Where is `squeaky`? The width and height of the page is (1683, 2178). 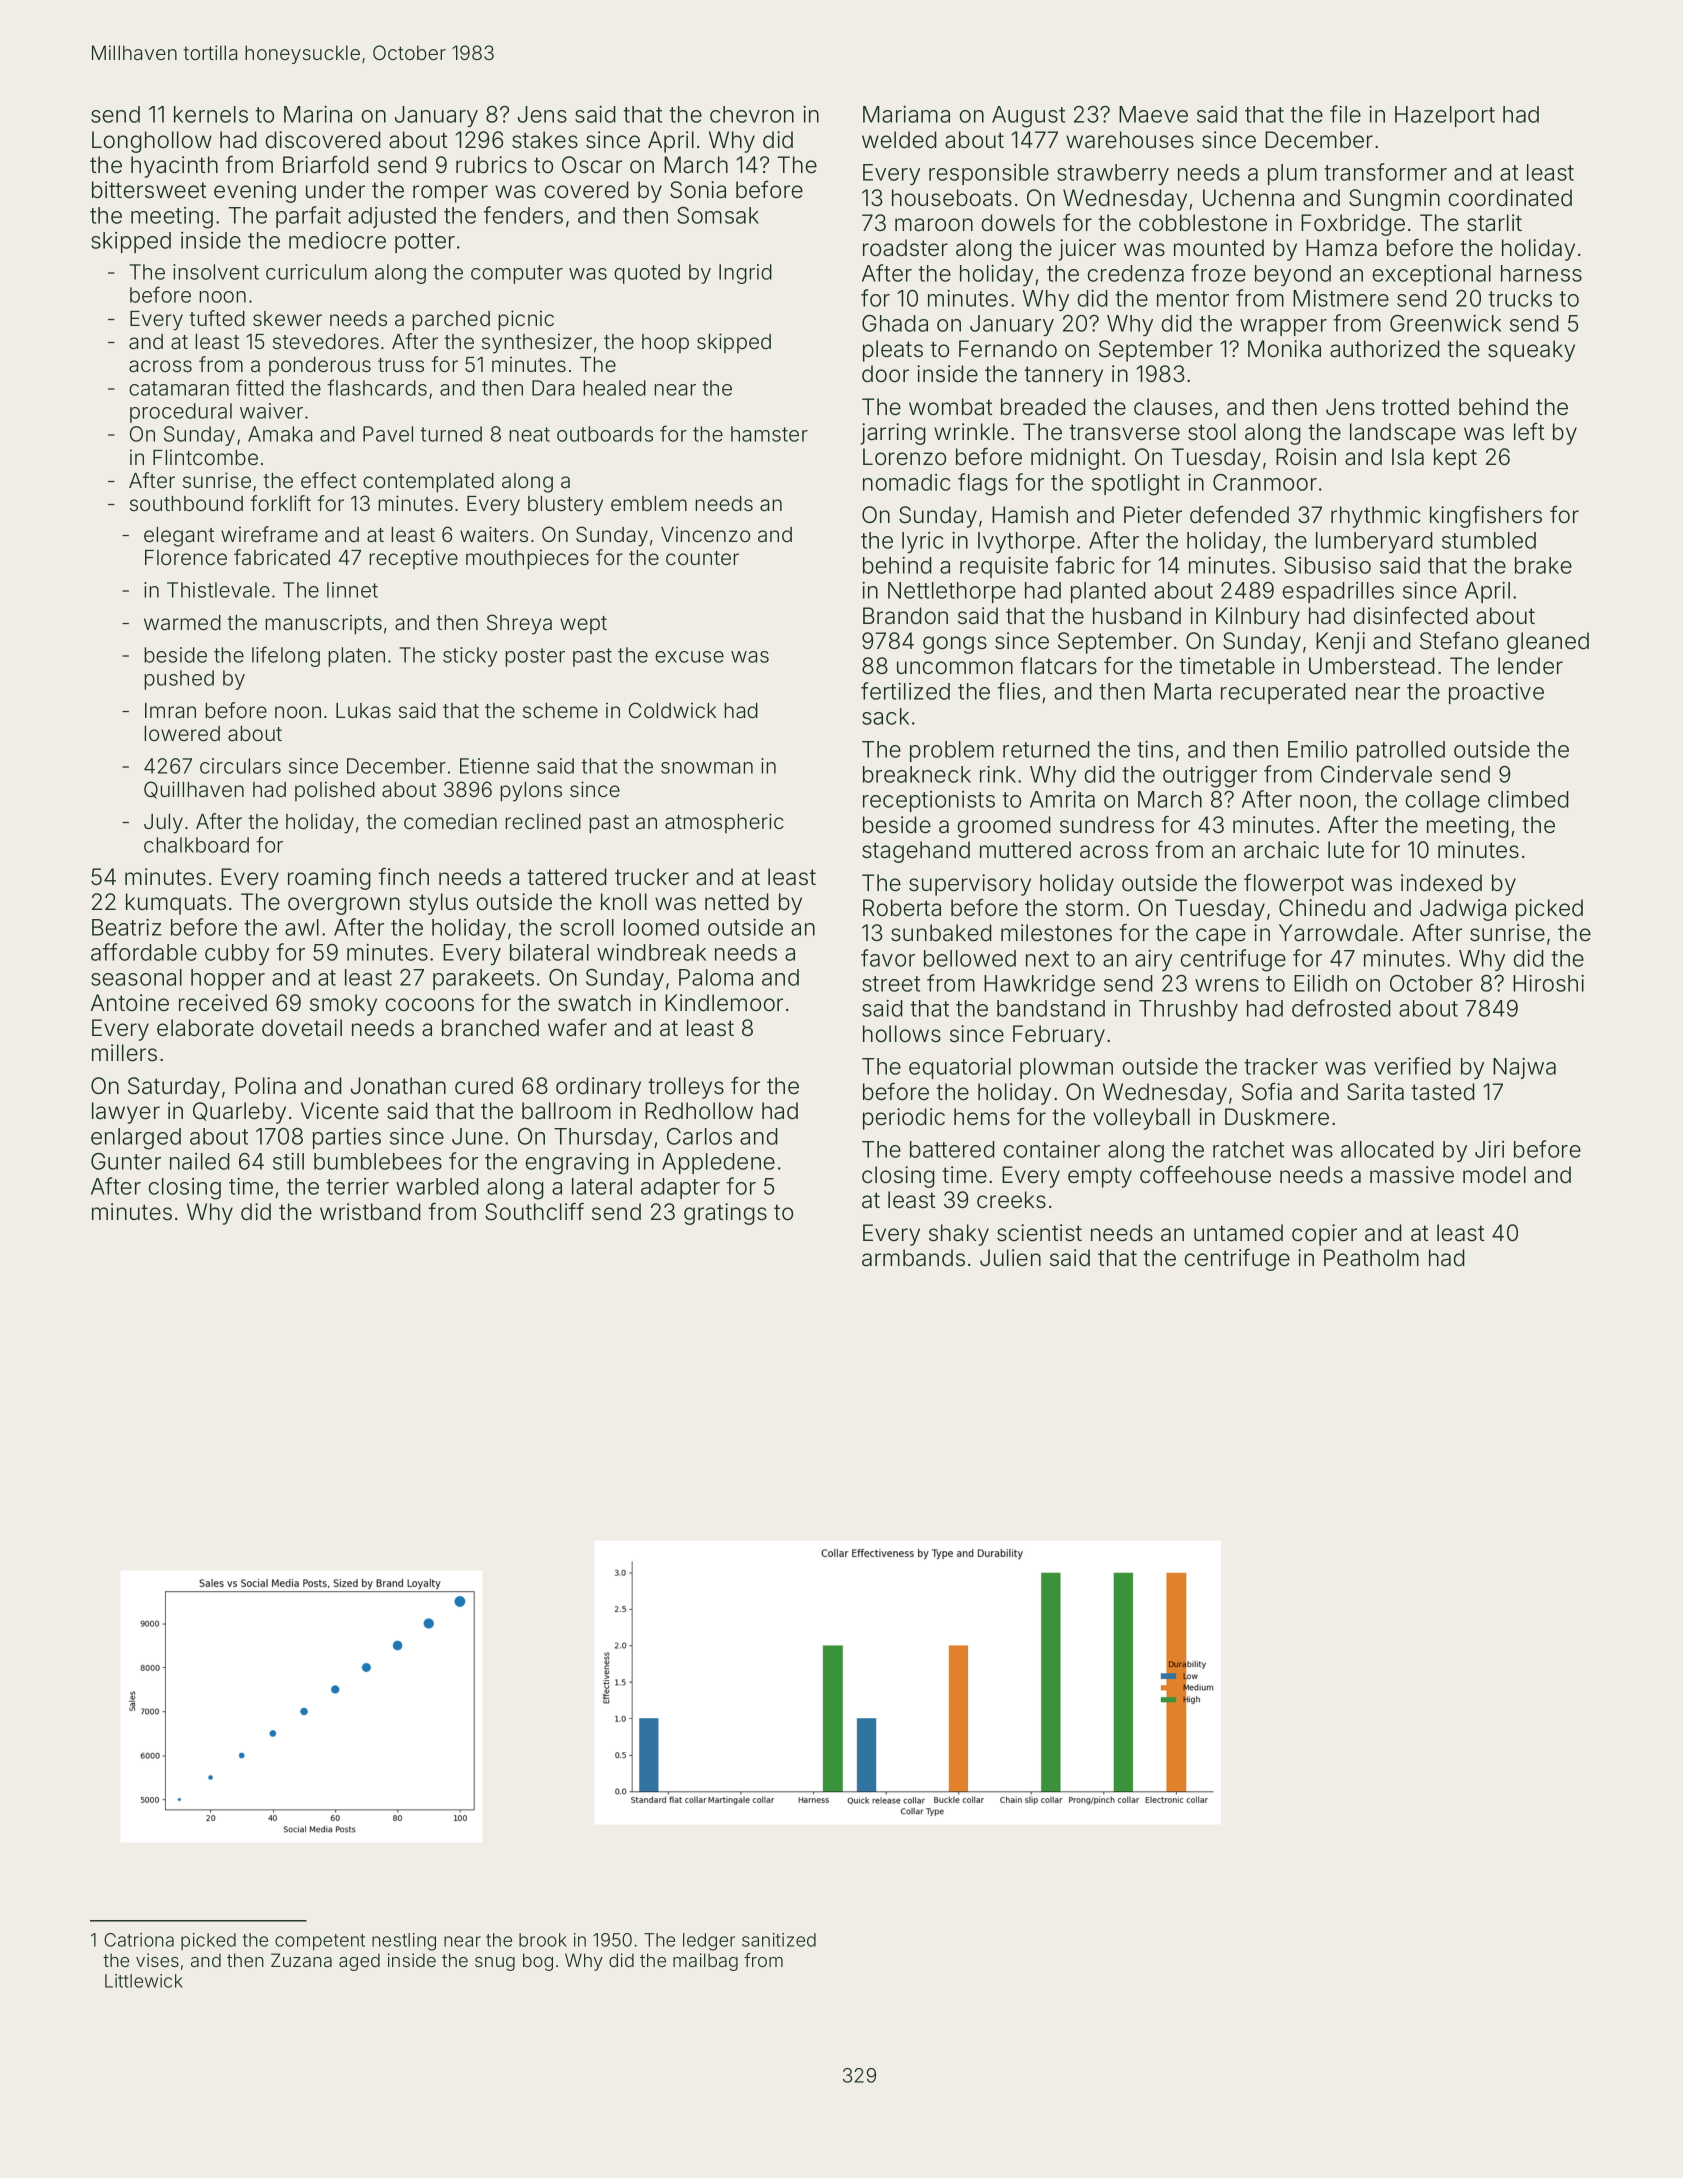 squeaky is located at coordinates (1531, 351).
